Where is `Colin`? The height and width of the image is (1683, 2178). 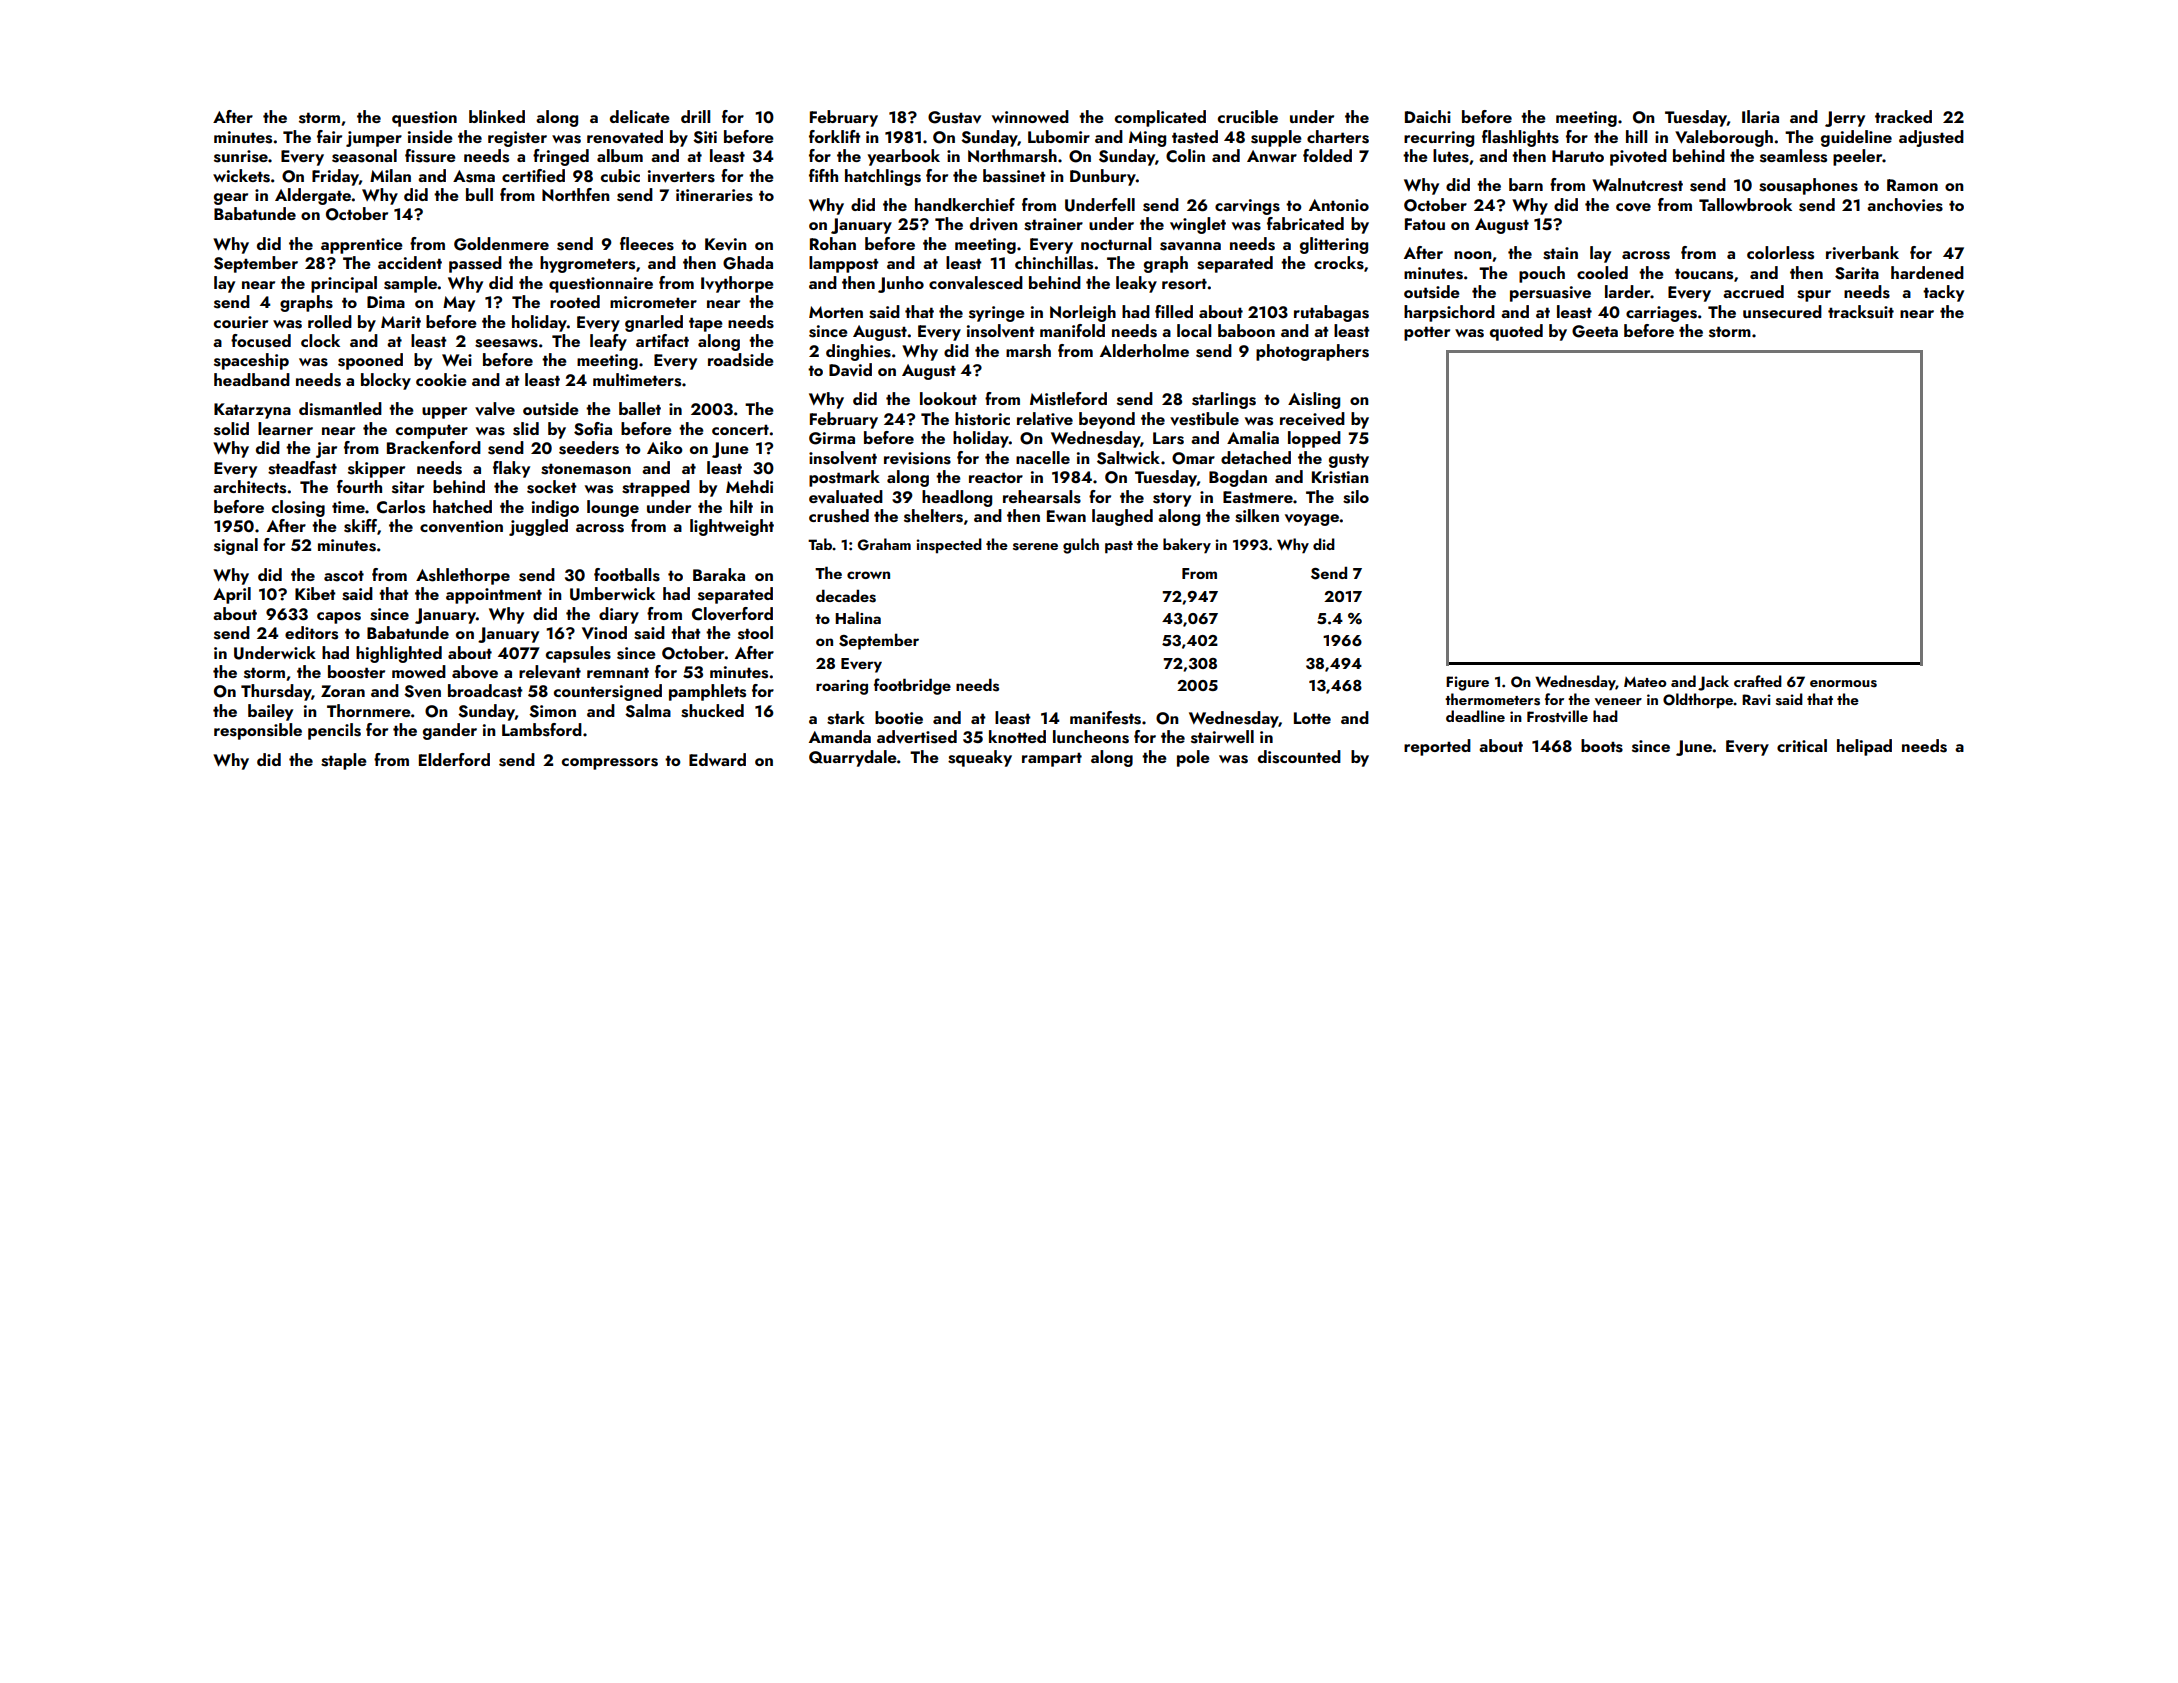 Colin is located at coordinates (1185, 156).
